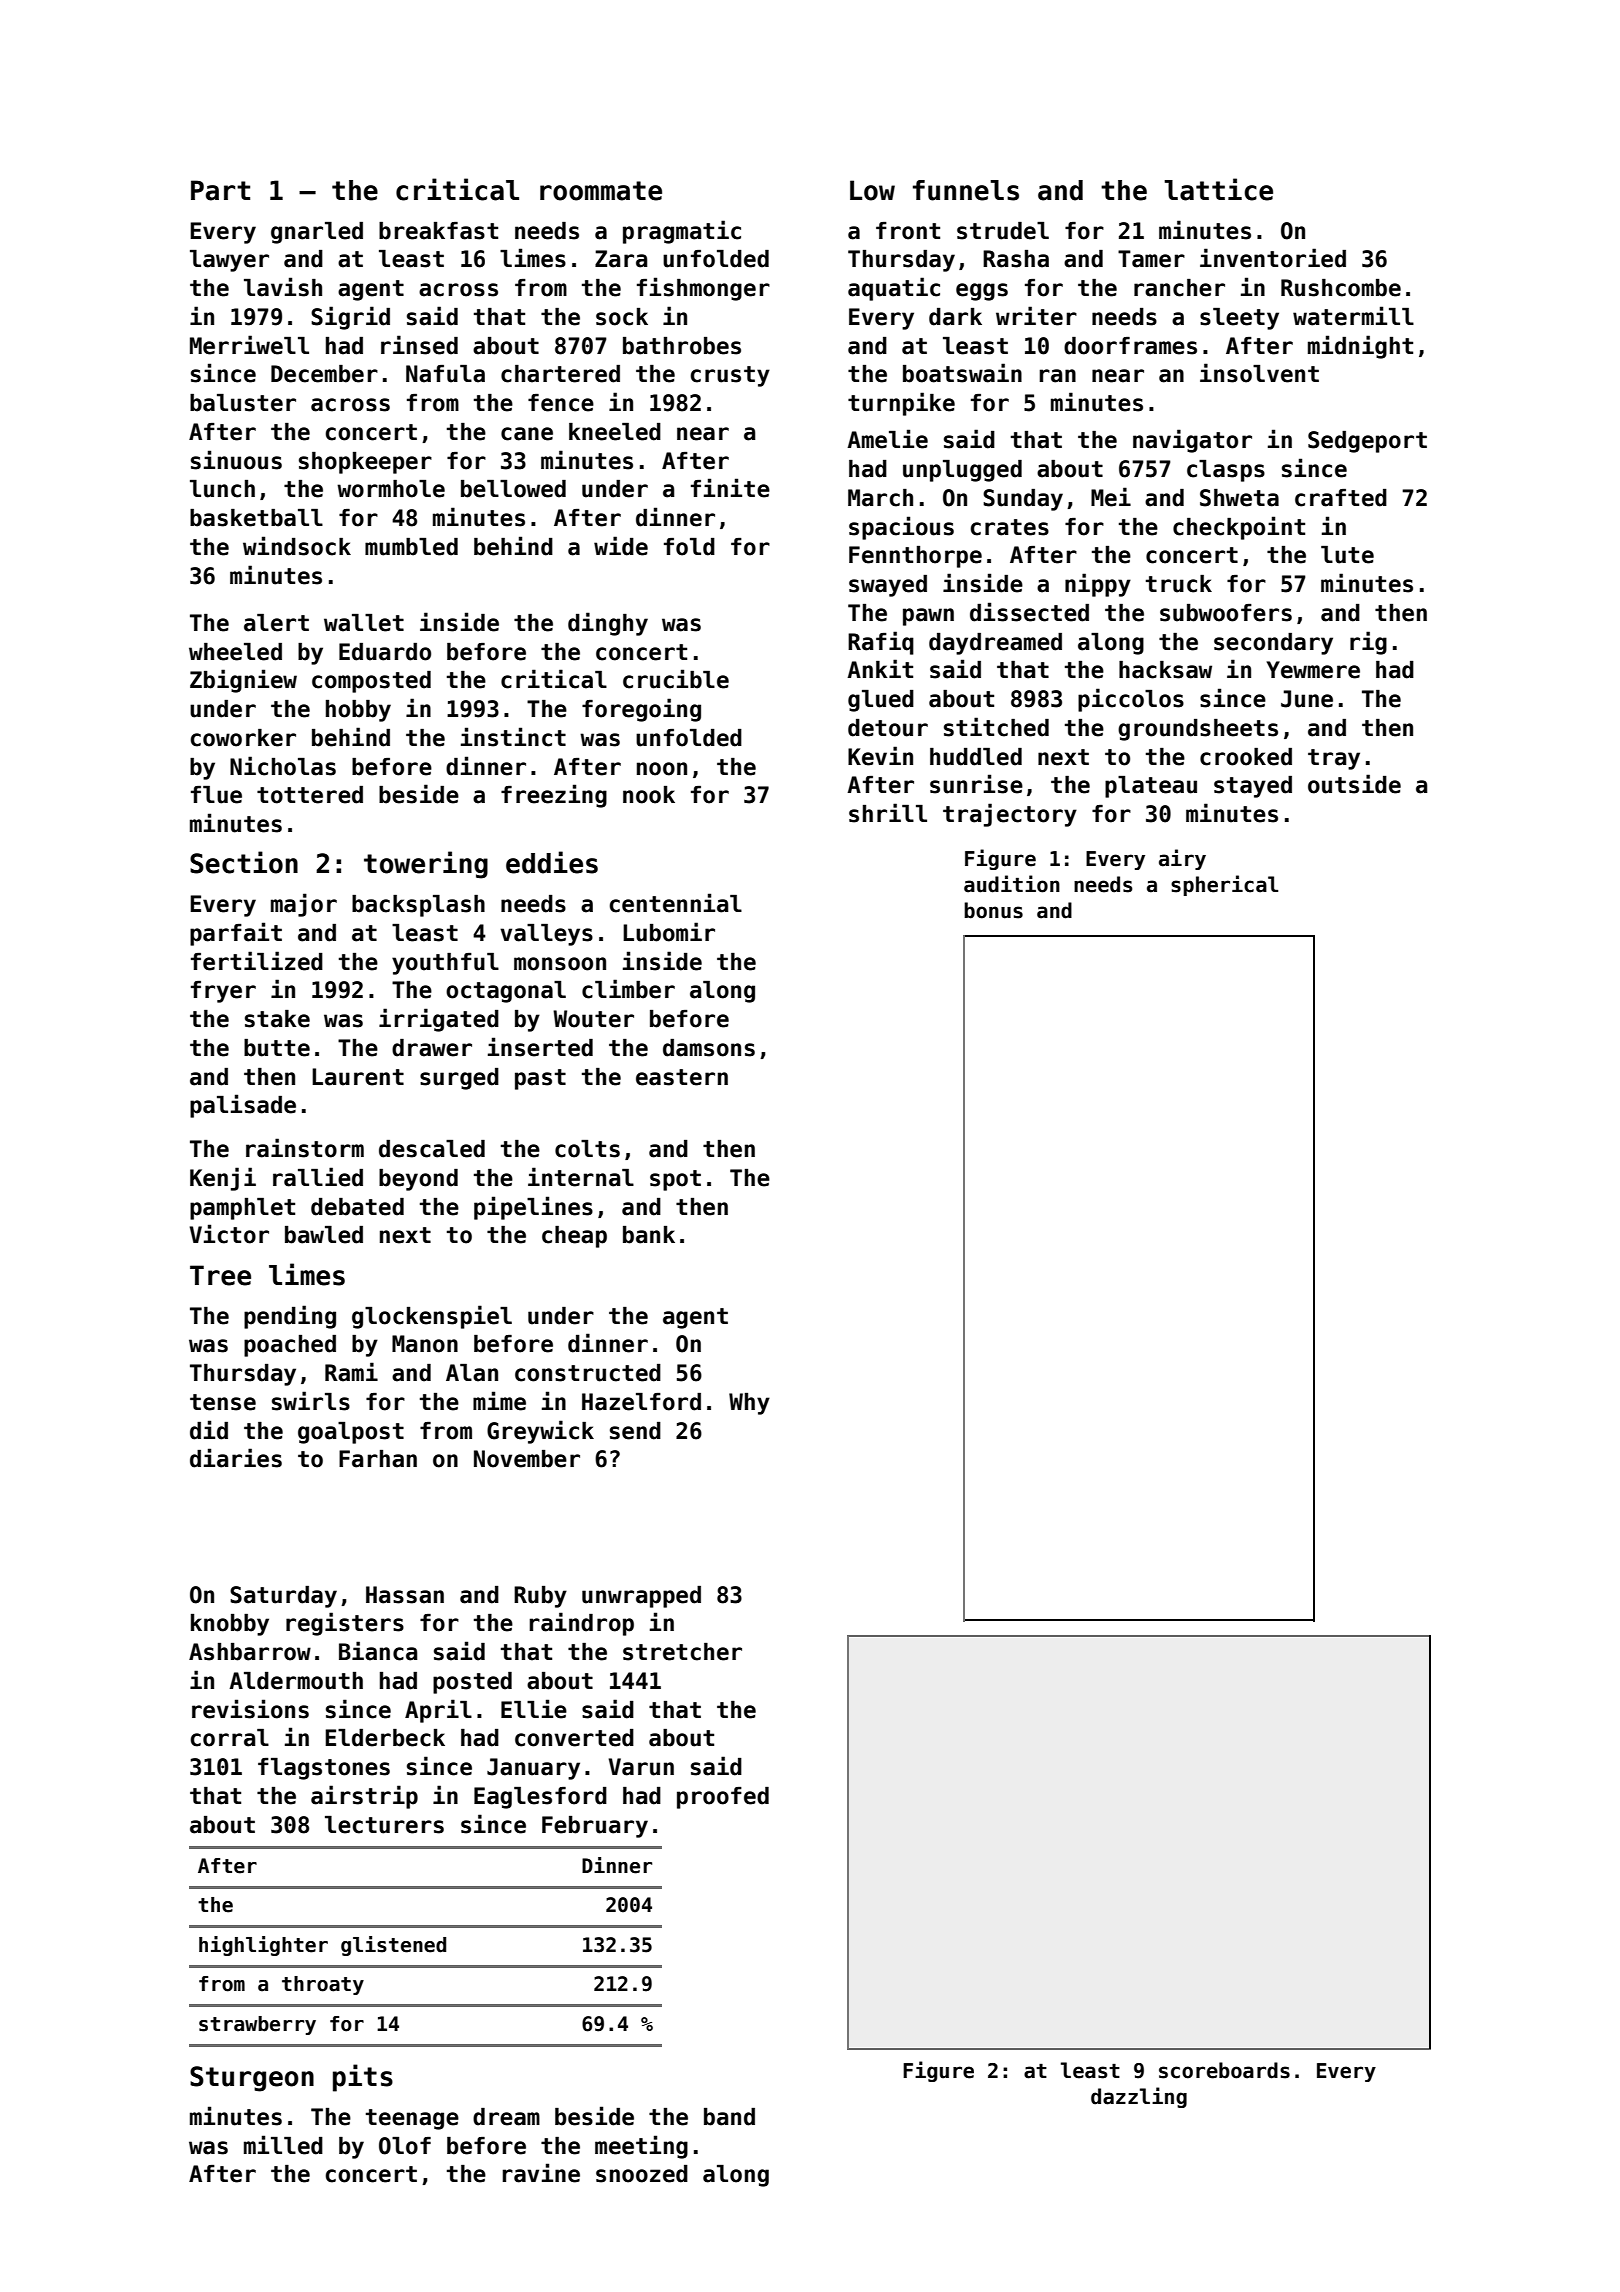 The image size is (1620, 2292). What do you see at coordinates (222, 489) in the image?
I see `lunch` at bounding box center [222, 489].
